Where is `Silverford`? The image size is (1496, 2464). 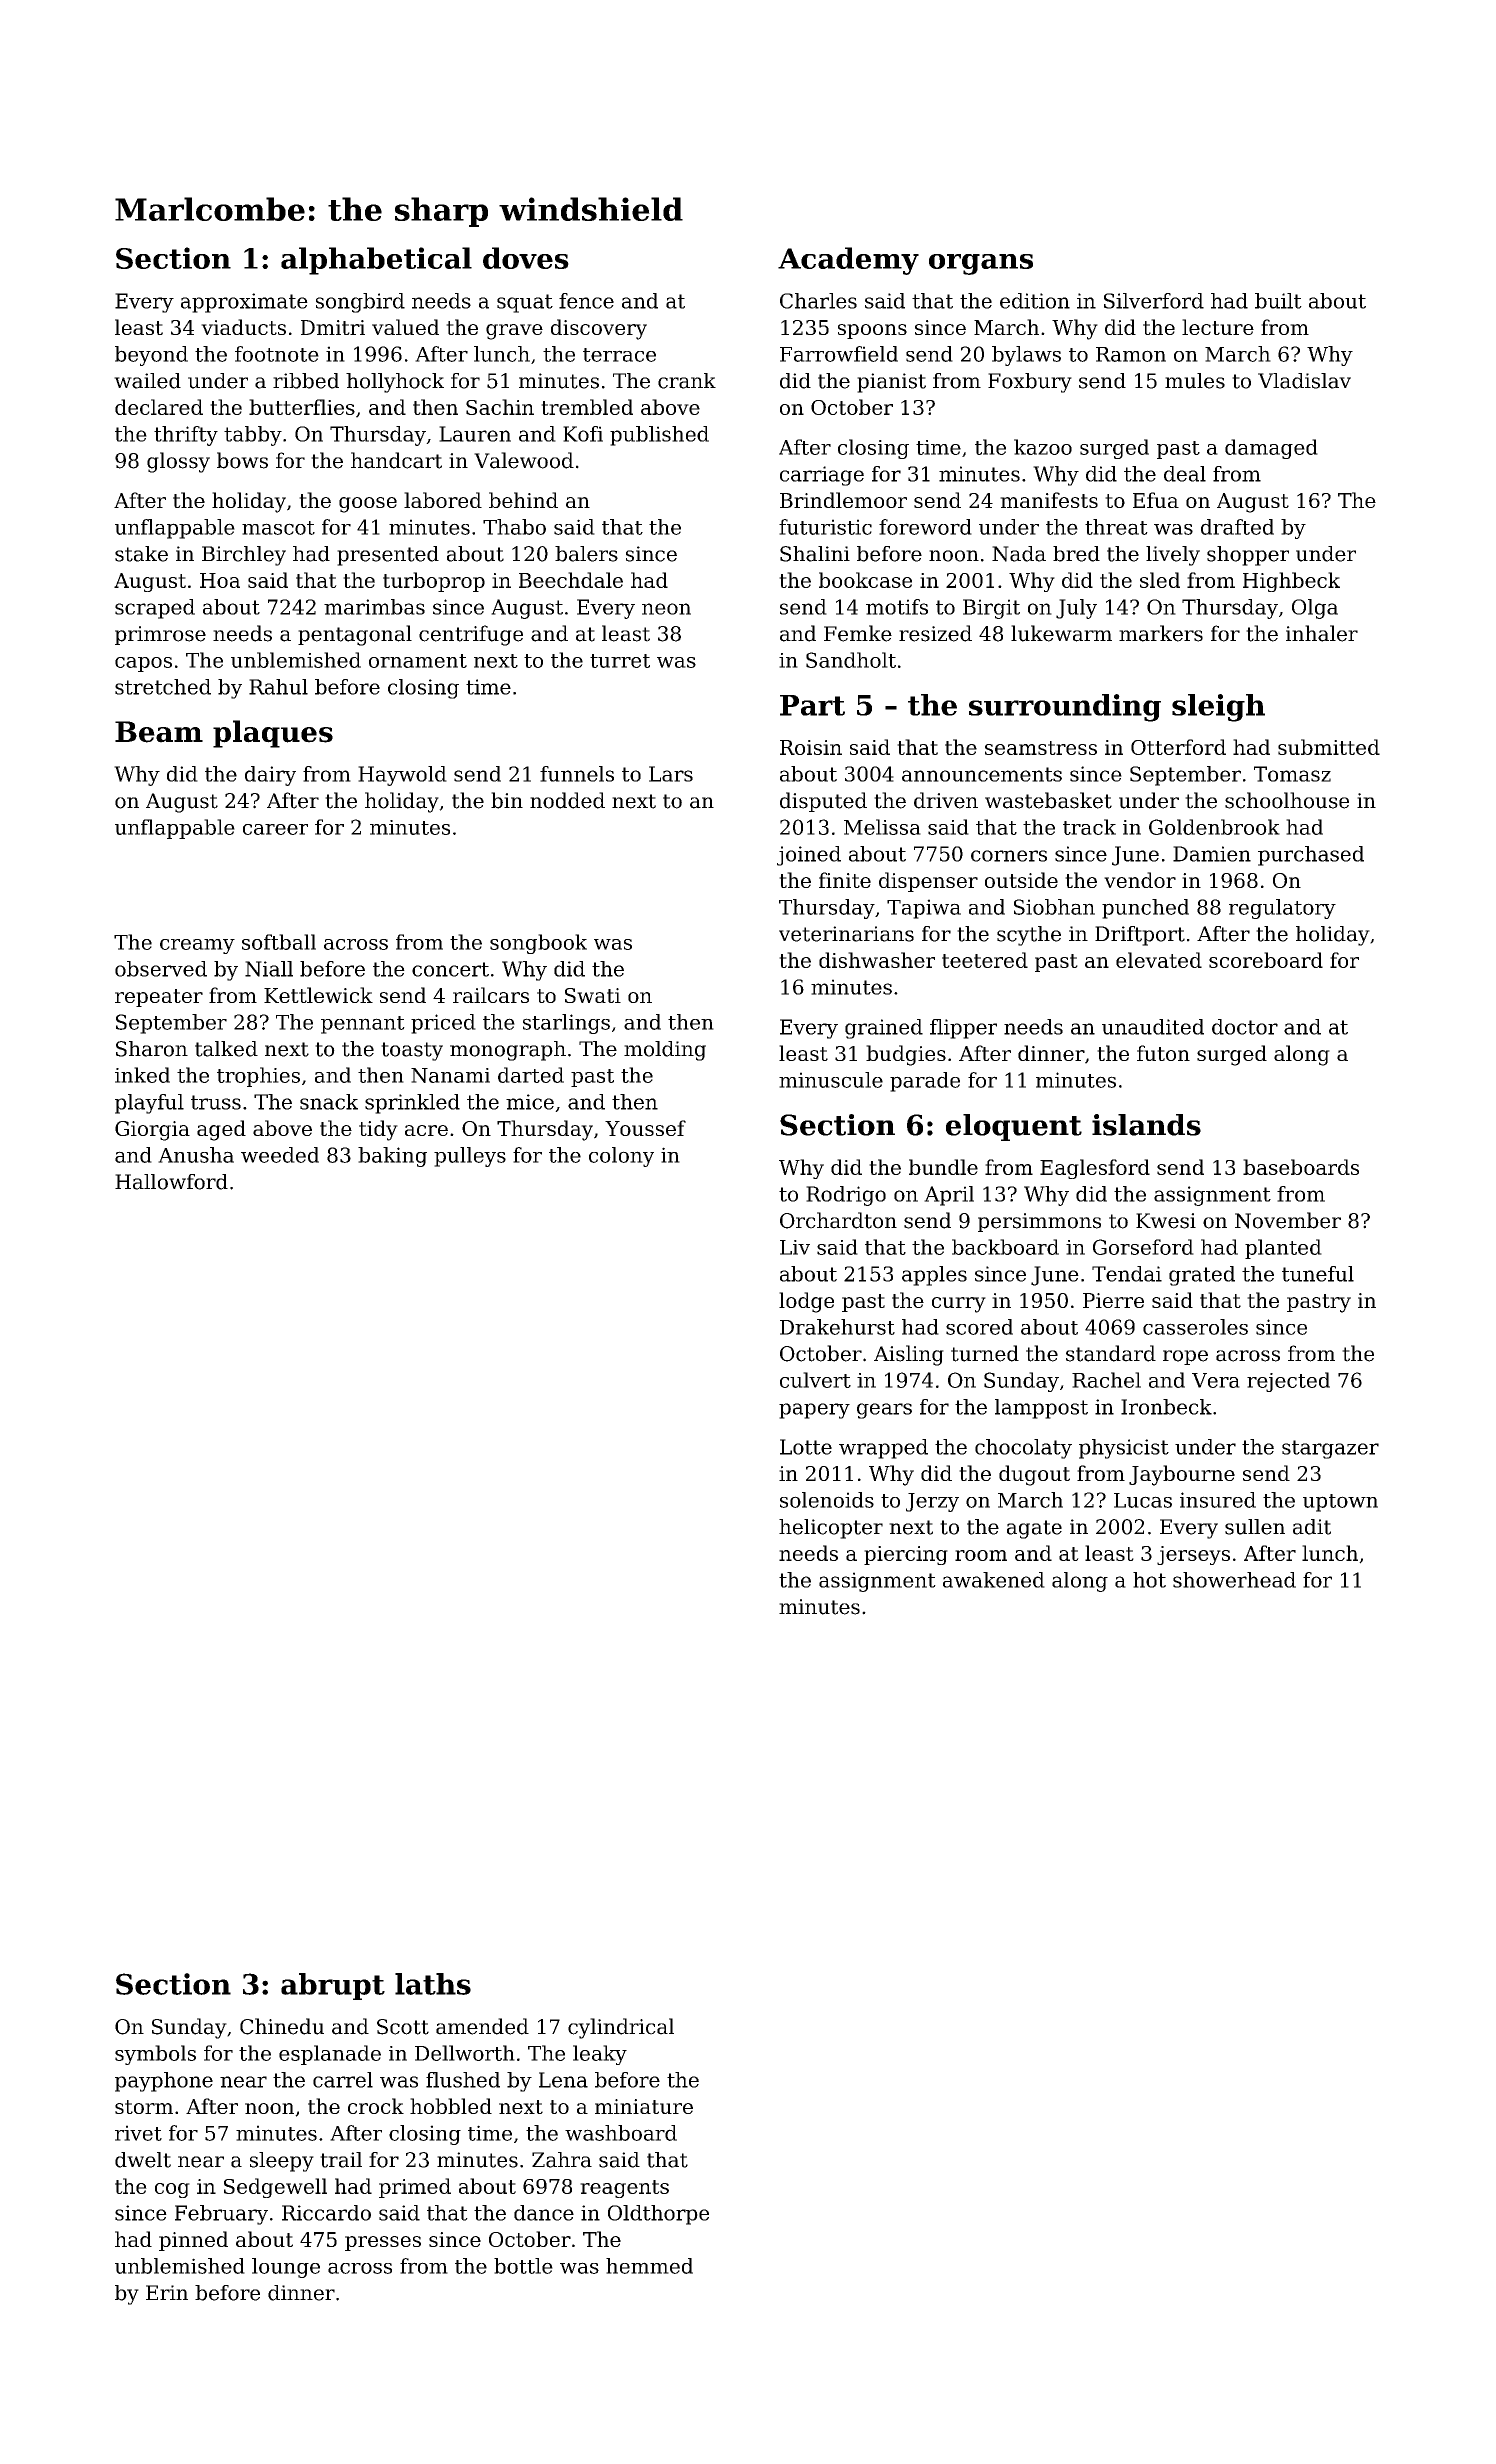 Silverford is located at coordinates (1154, 301).
